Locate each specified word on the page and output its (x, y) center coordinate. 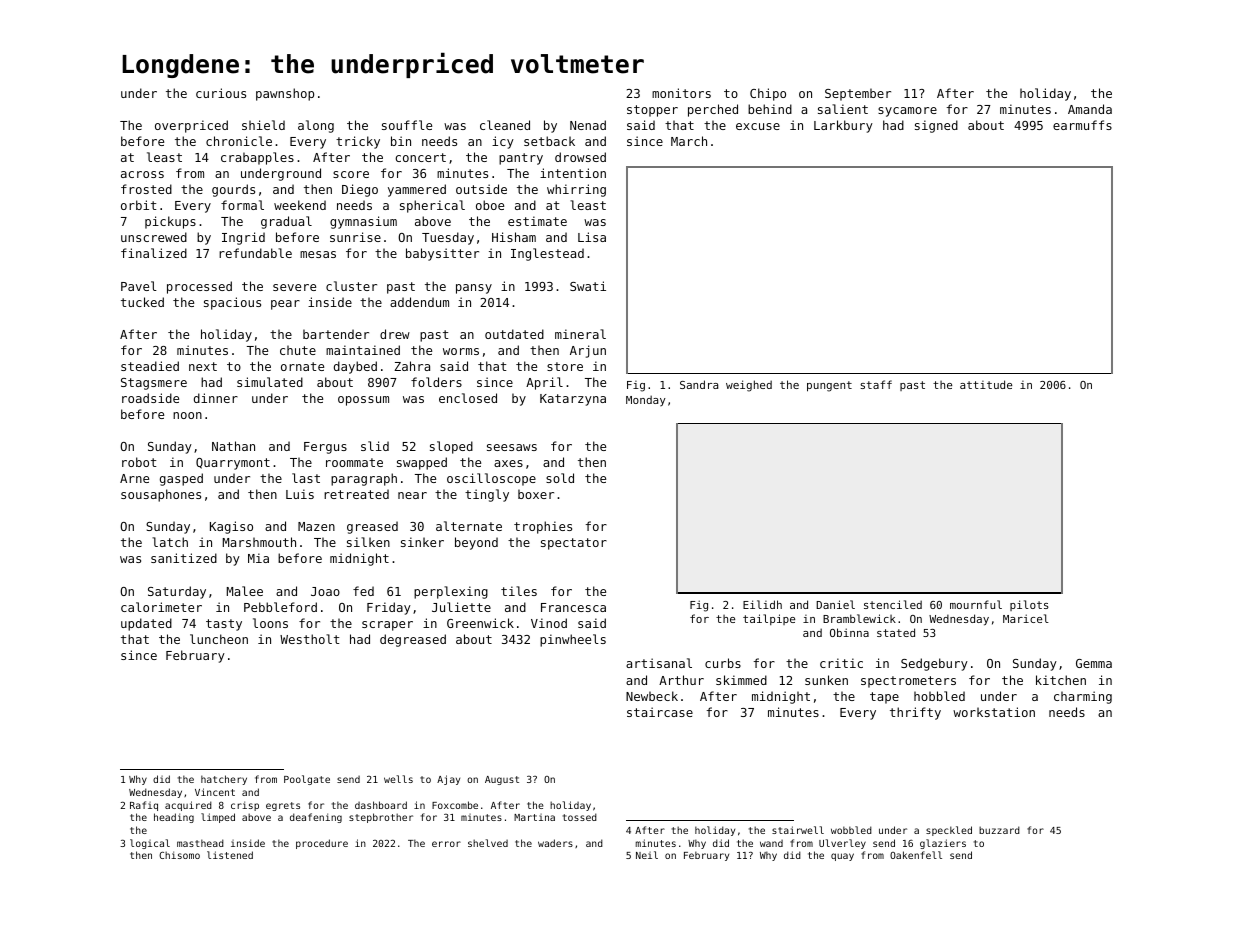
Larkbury (843, 126)
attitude (986, 384)
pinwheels (573, 640)
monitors (681, 93)
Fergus (325, 448)
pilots (1029, 605)
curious (221, 93)
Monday (646, 400)
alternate (469, 526)
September (858, 94)
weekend (300, 205)
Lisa (592, 237)
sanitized (184, 558)
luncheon (219, 639)
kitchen (1061, 680)
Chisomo (179, 855)
